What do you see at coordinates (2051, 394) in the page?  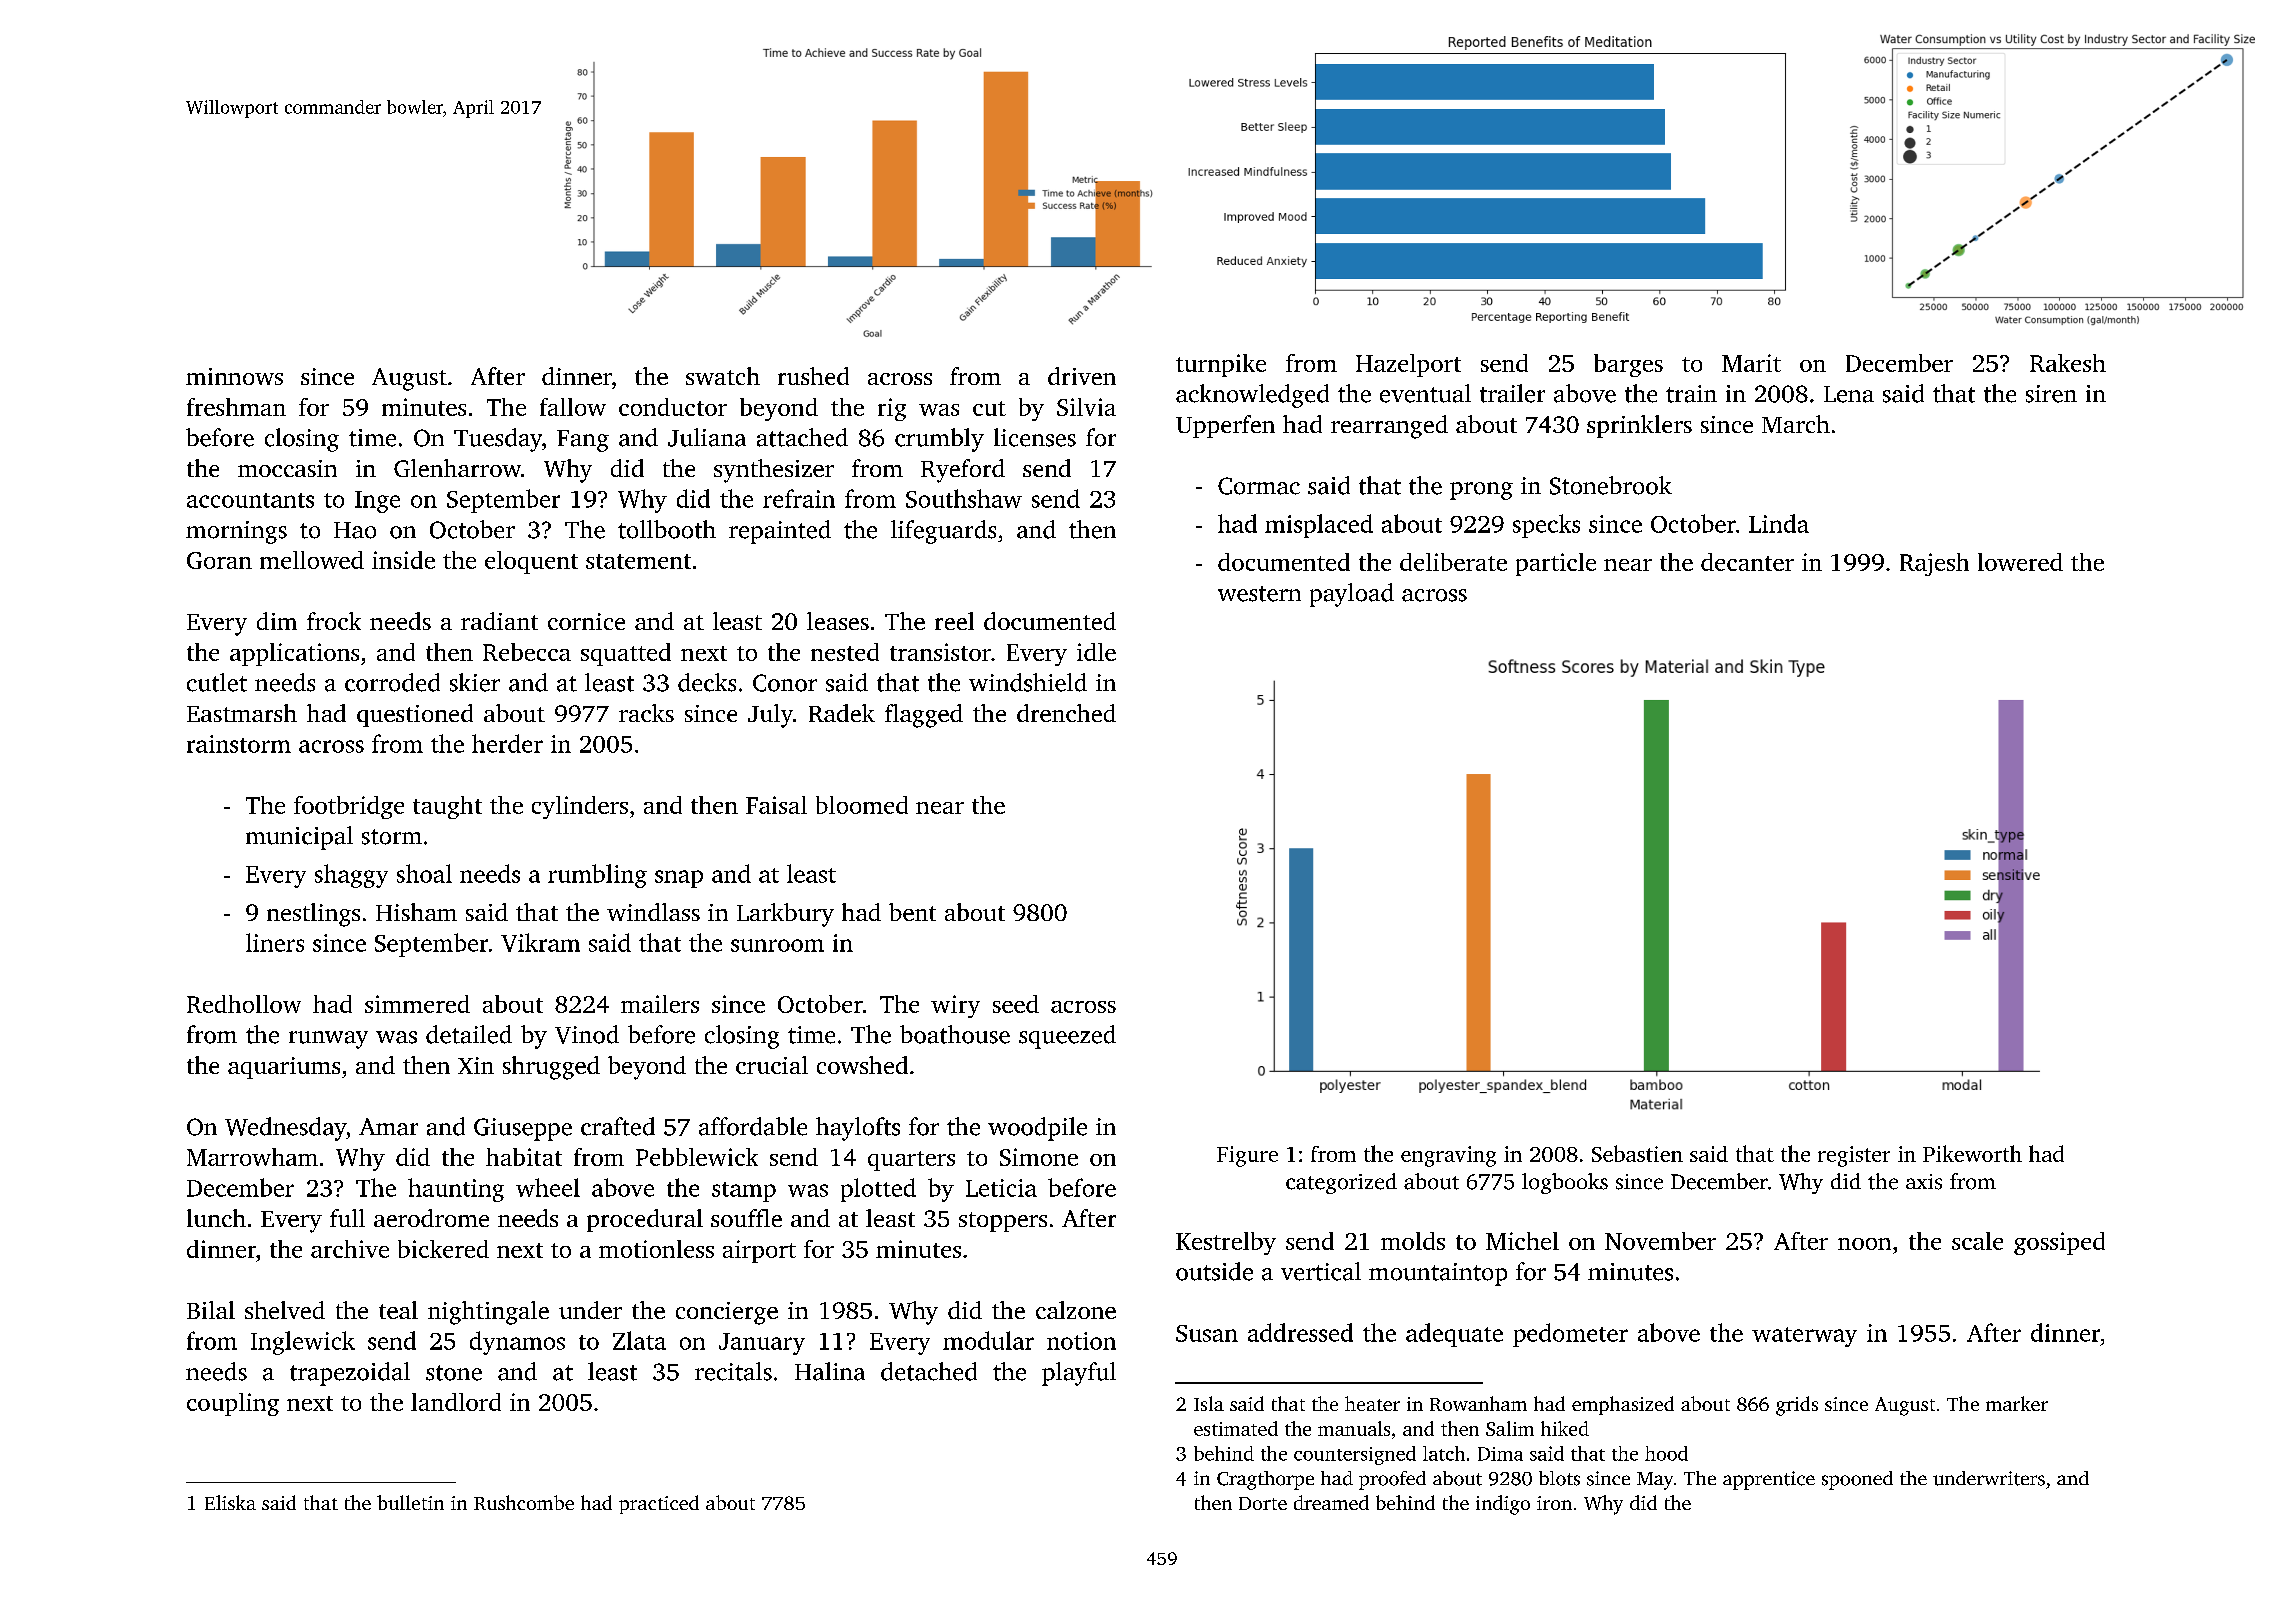 I see `siren` at bounding box center [2051, 394].
